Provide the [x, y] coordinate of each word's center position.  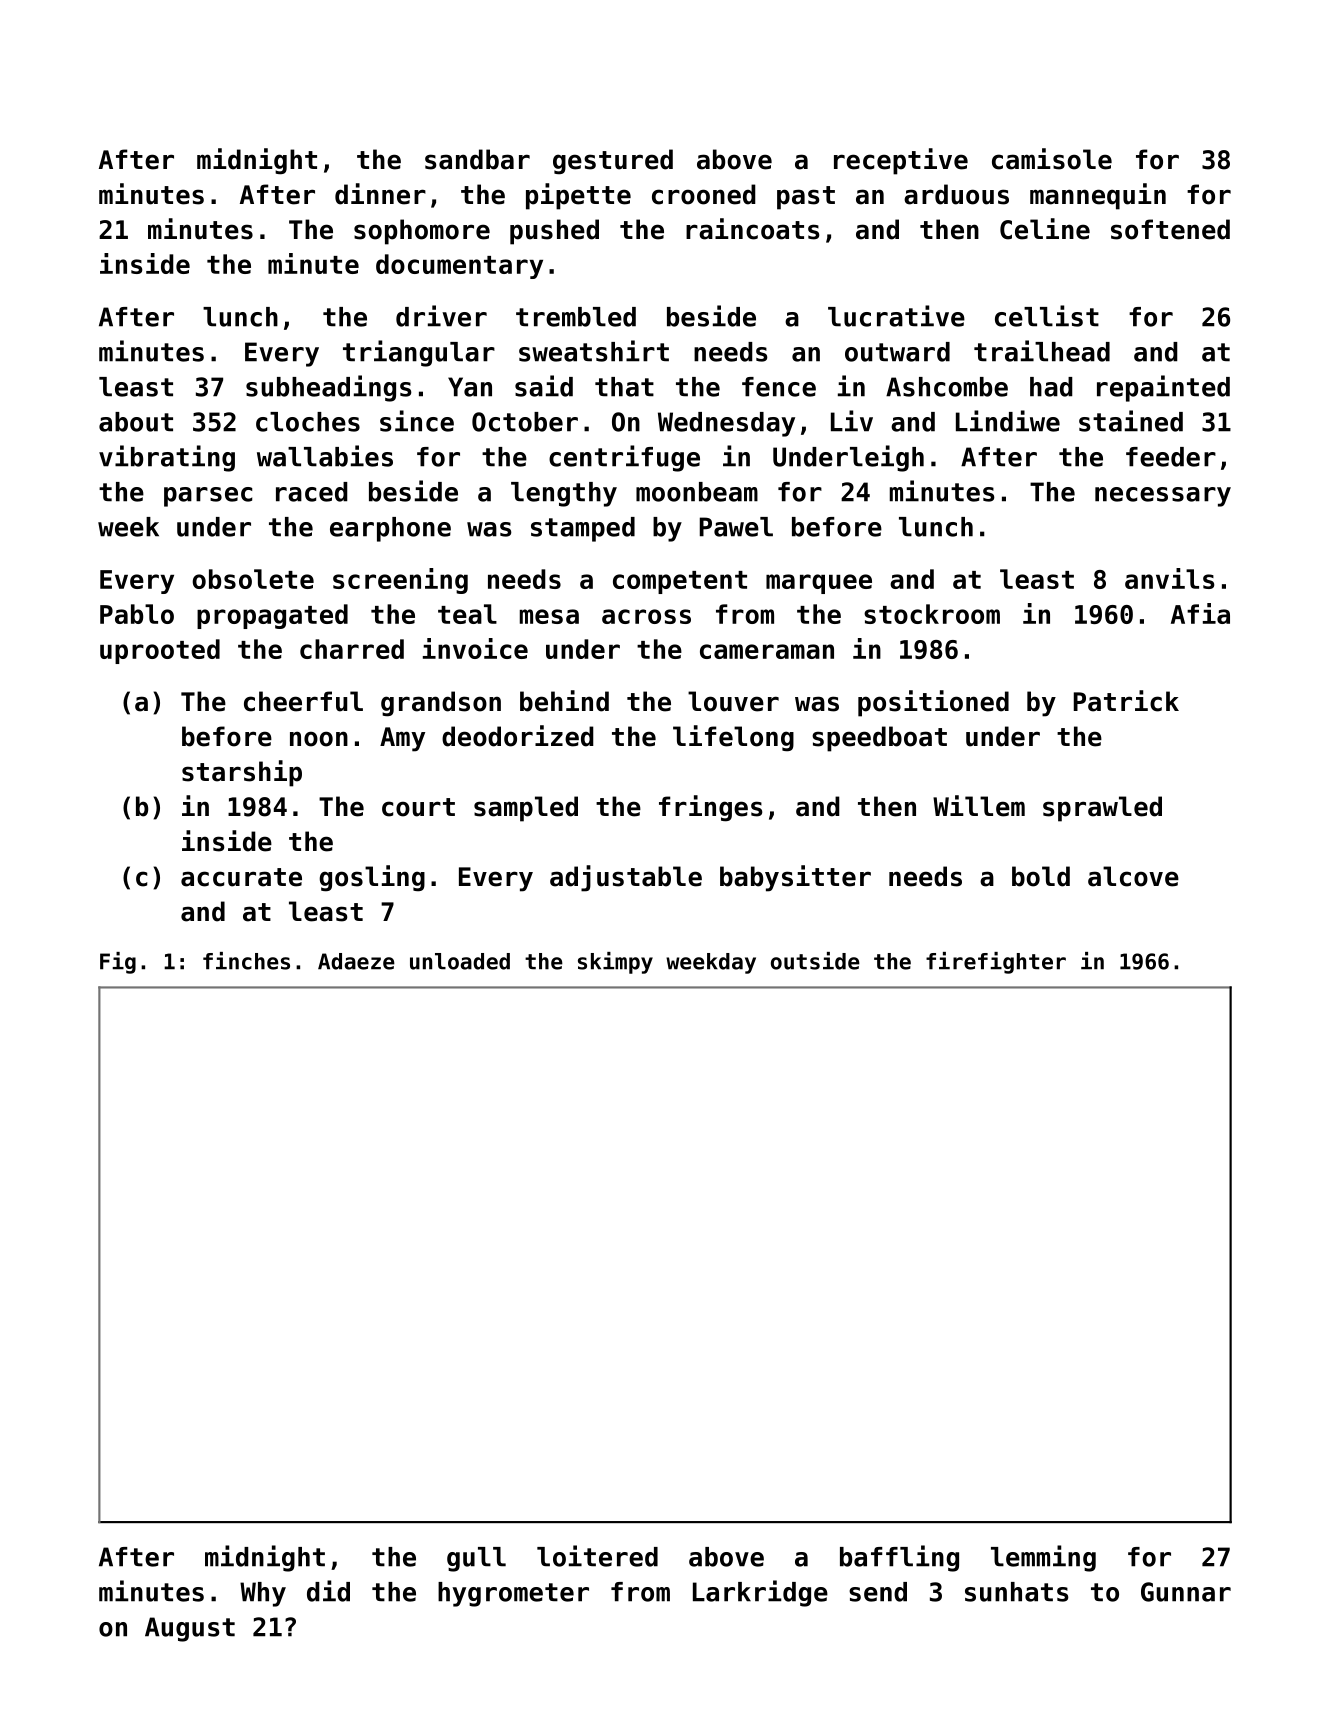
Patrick [1126, 701]
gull [476, 1559]
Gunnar [1186, 1592]
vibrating [167, 458]
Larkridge [760, 1593]
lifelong [733, 738]
